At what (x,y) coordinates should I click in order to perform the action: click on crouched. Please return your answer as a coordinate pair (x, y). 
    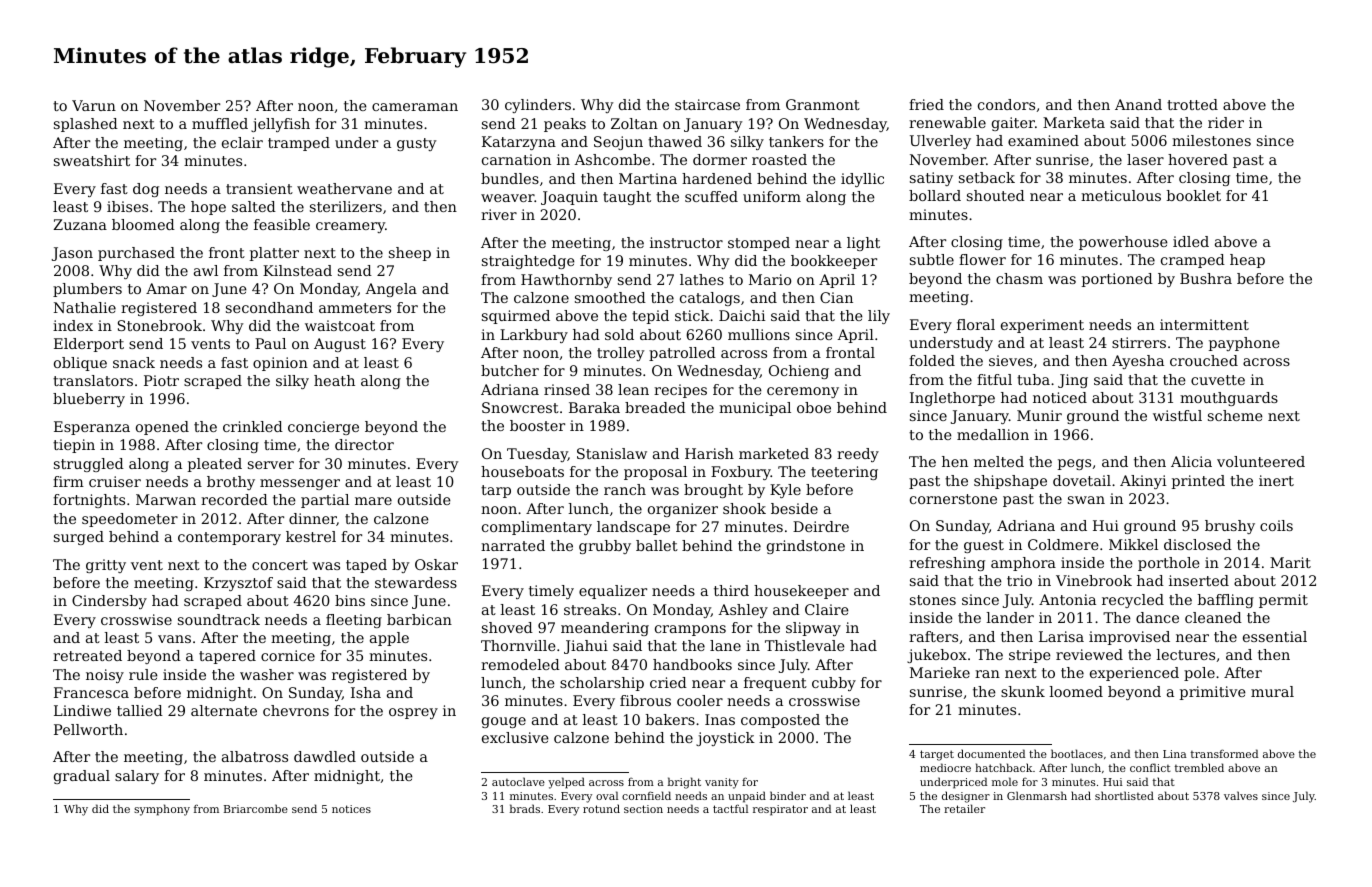
    Looking at the image, I should click on (1204, 360).
